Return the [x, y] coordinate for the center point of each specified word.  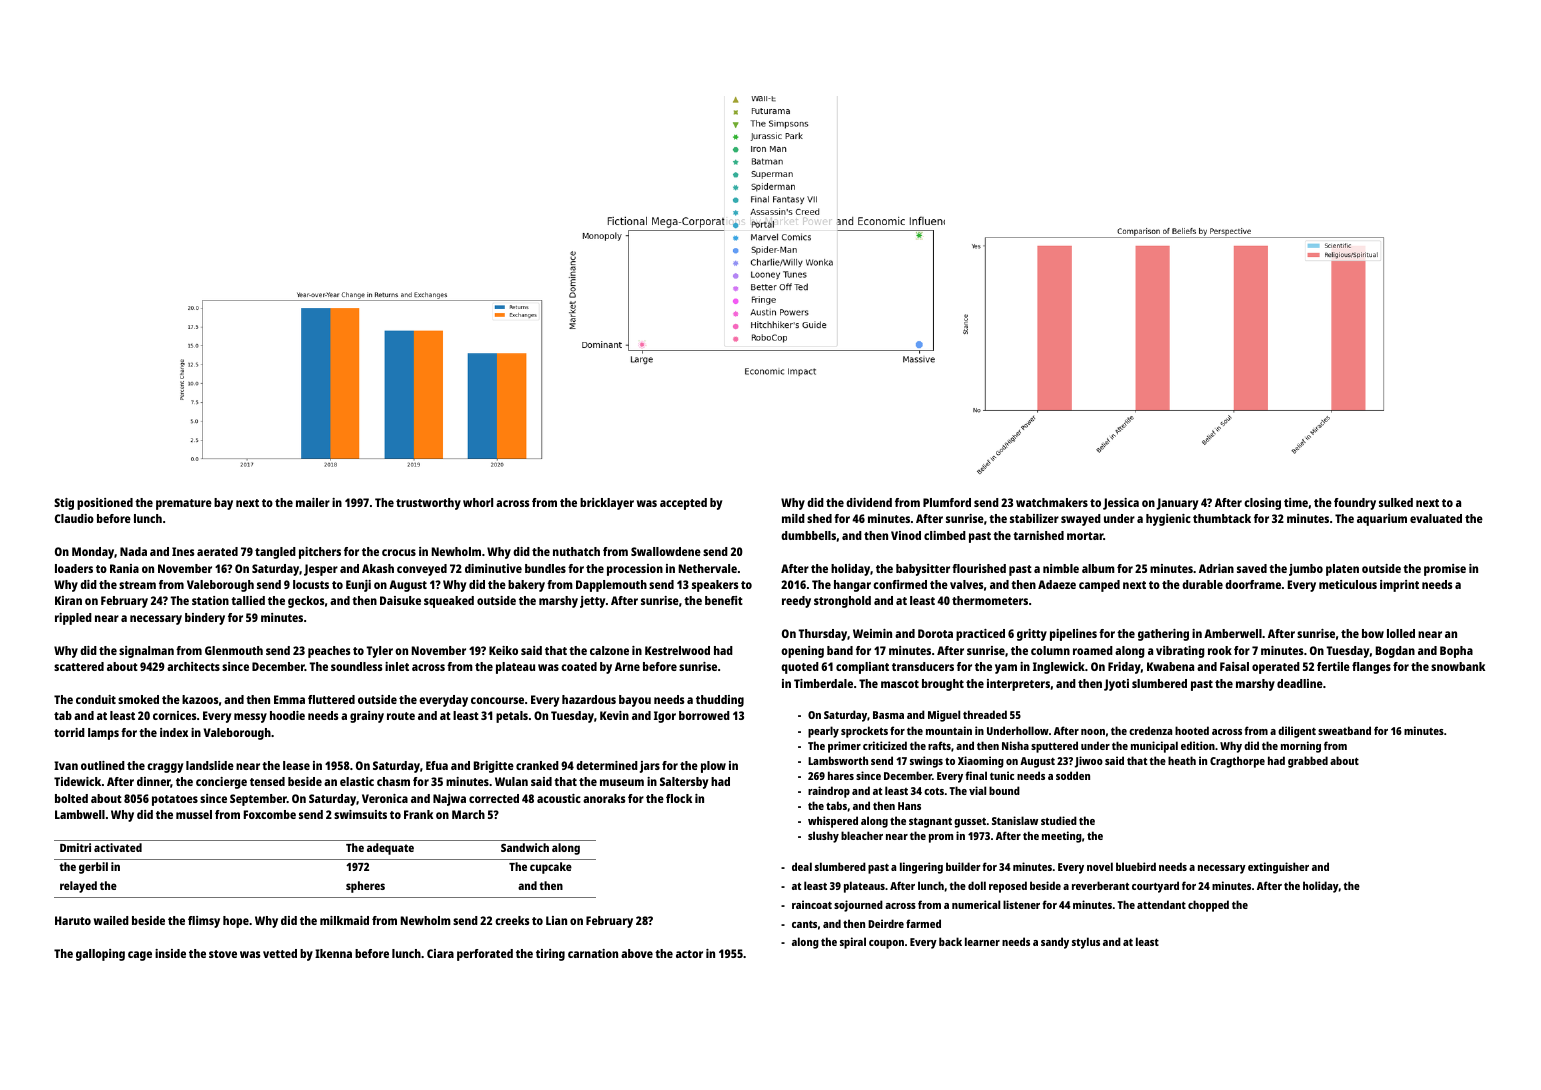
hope [236, 922]
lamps [103, 734]
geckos [306, 602]
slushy [823, 837]
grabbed [1308, 762]
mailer [313, 502]
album [1098, 568]
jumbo [1306, 570]
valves [966, 584]
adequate [390, 849]
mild [793, 518]
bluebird [1136, 866]
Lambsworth [838, 760]
